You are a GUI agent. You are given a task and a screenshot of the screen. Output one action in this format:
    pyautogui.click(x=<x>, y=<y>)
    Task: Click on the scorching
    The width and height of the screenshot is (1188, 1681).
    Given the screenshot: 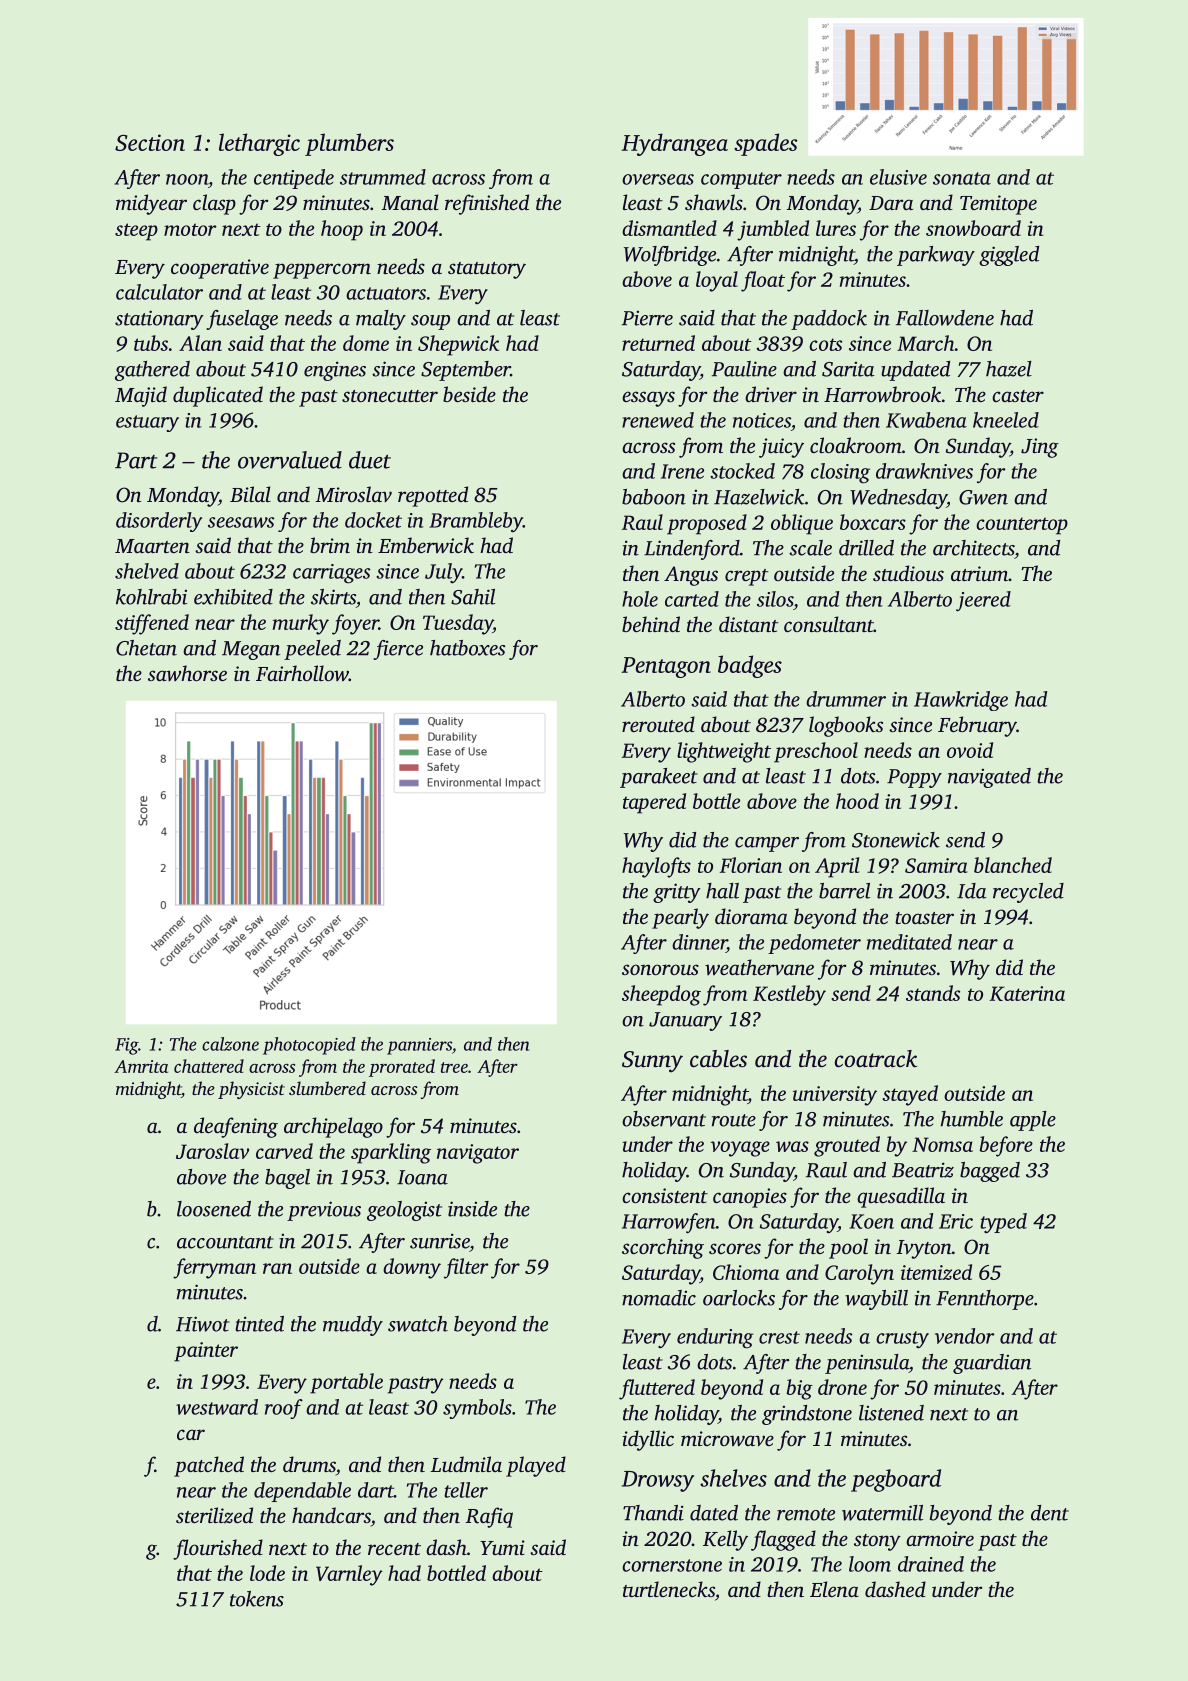 What is the action you would take?
    pyautogui.click(x=663, y=1248)
